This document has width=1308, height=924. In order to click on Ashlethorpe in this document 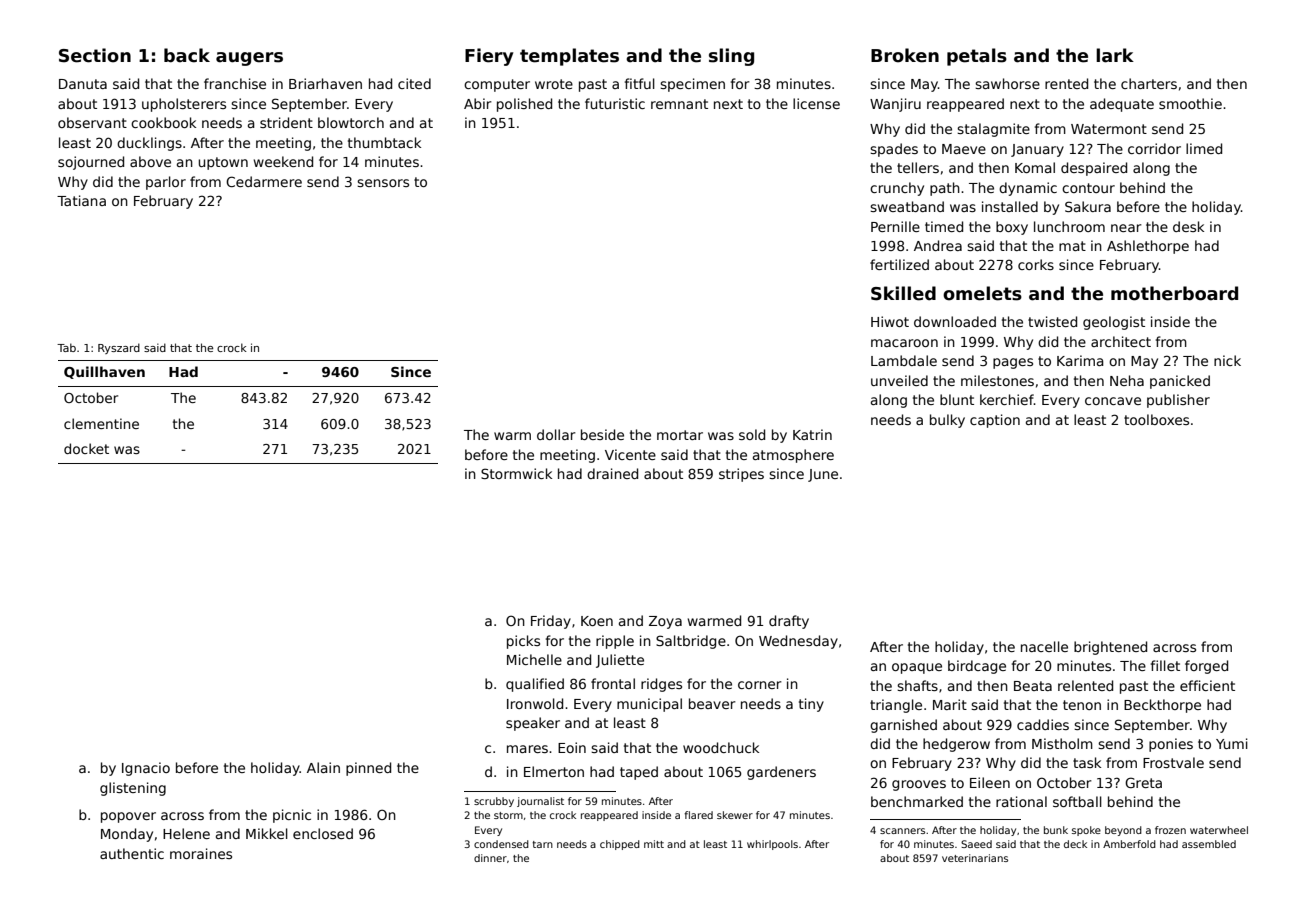, I will do `click(1148, 247)`.
